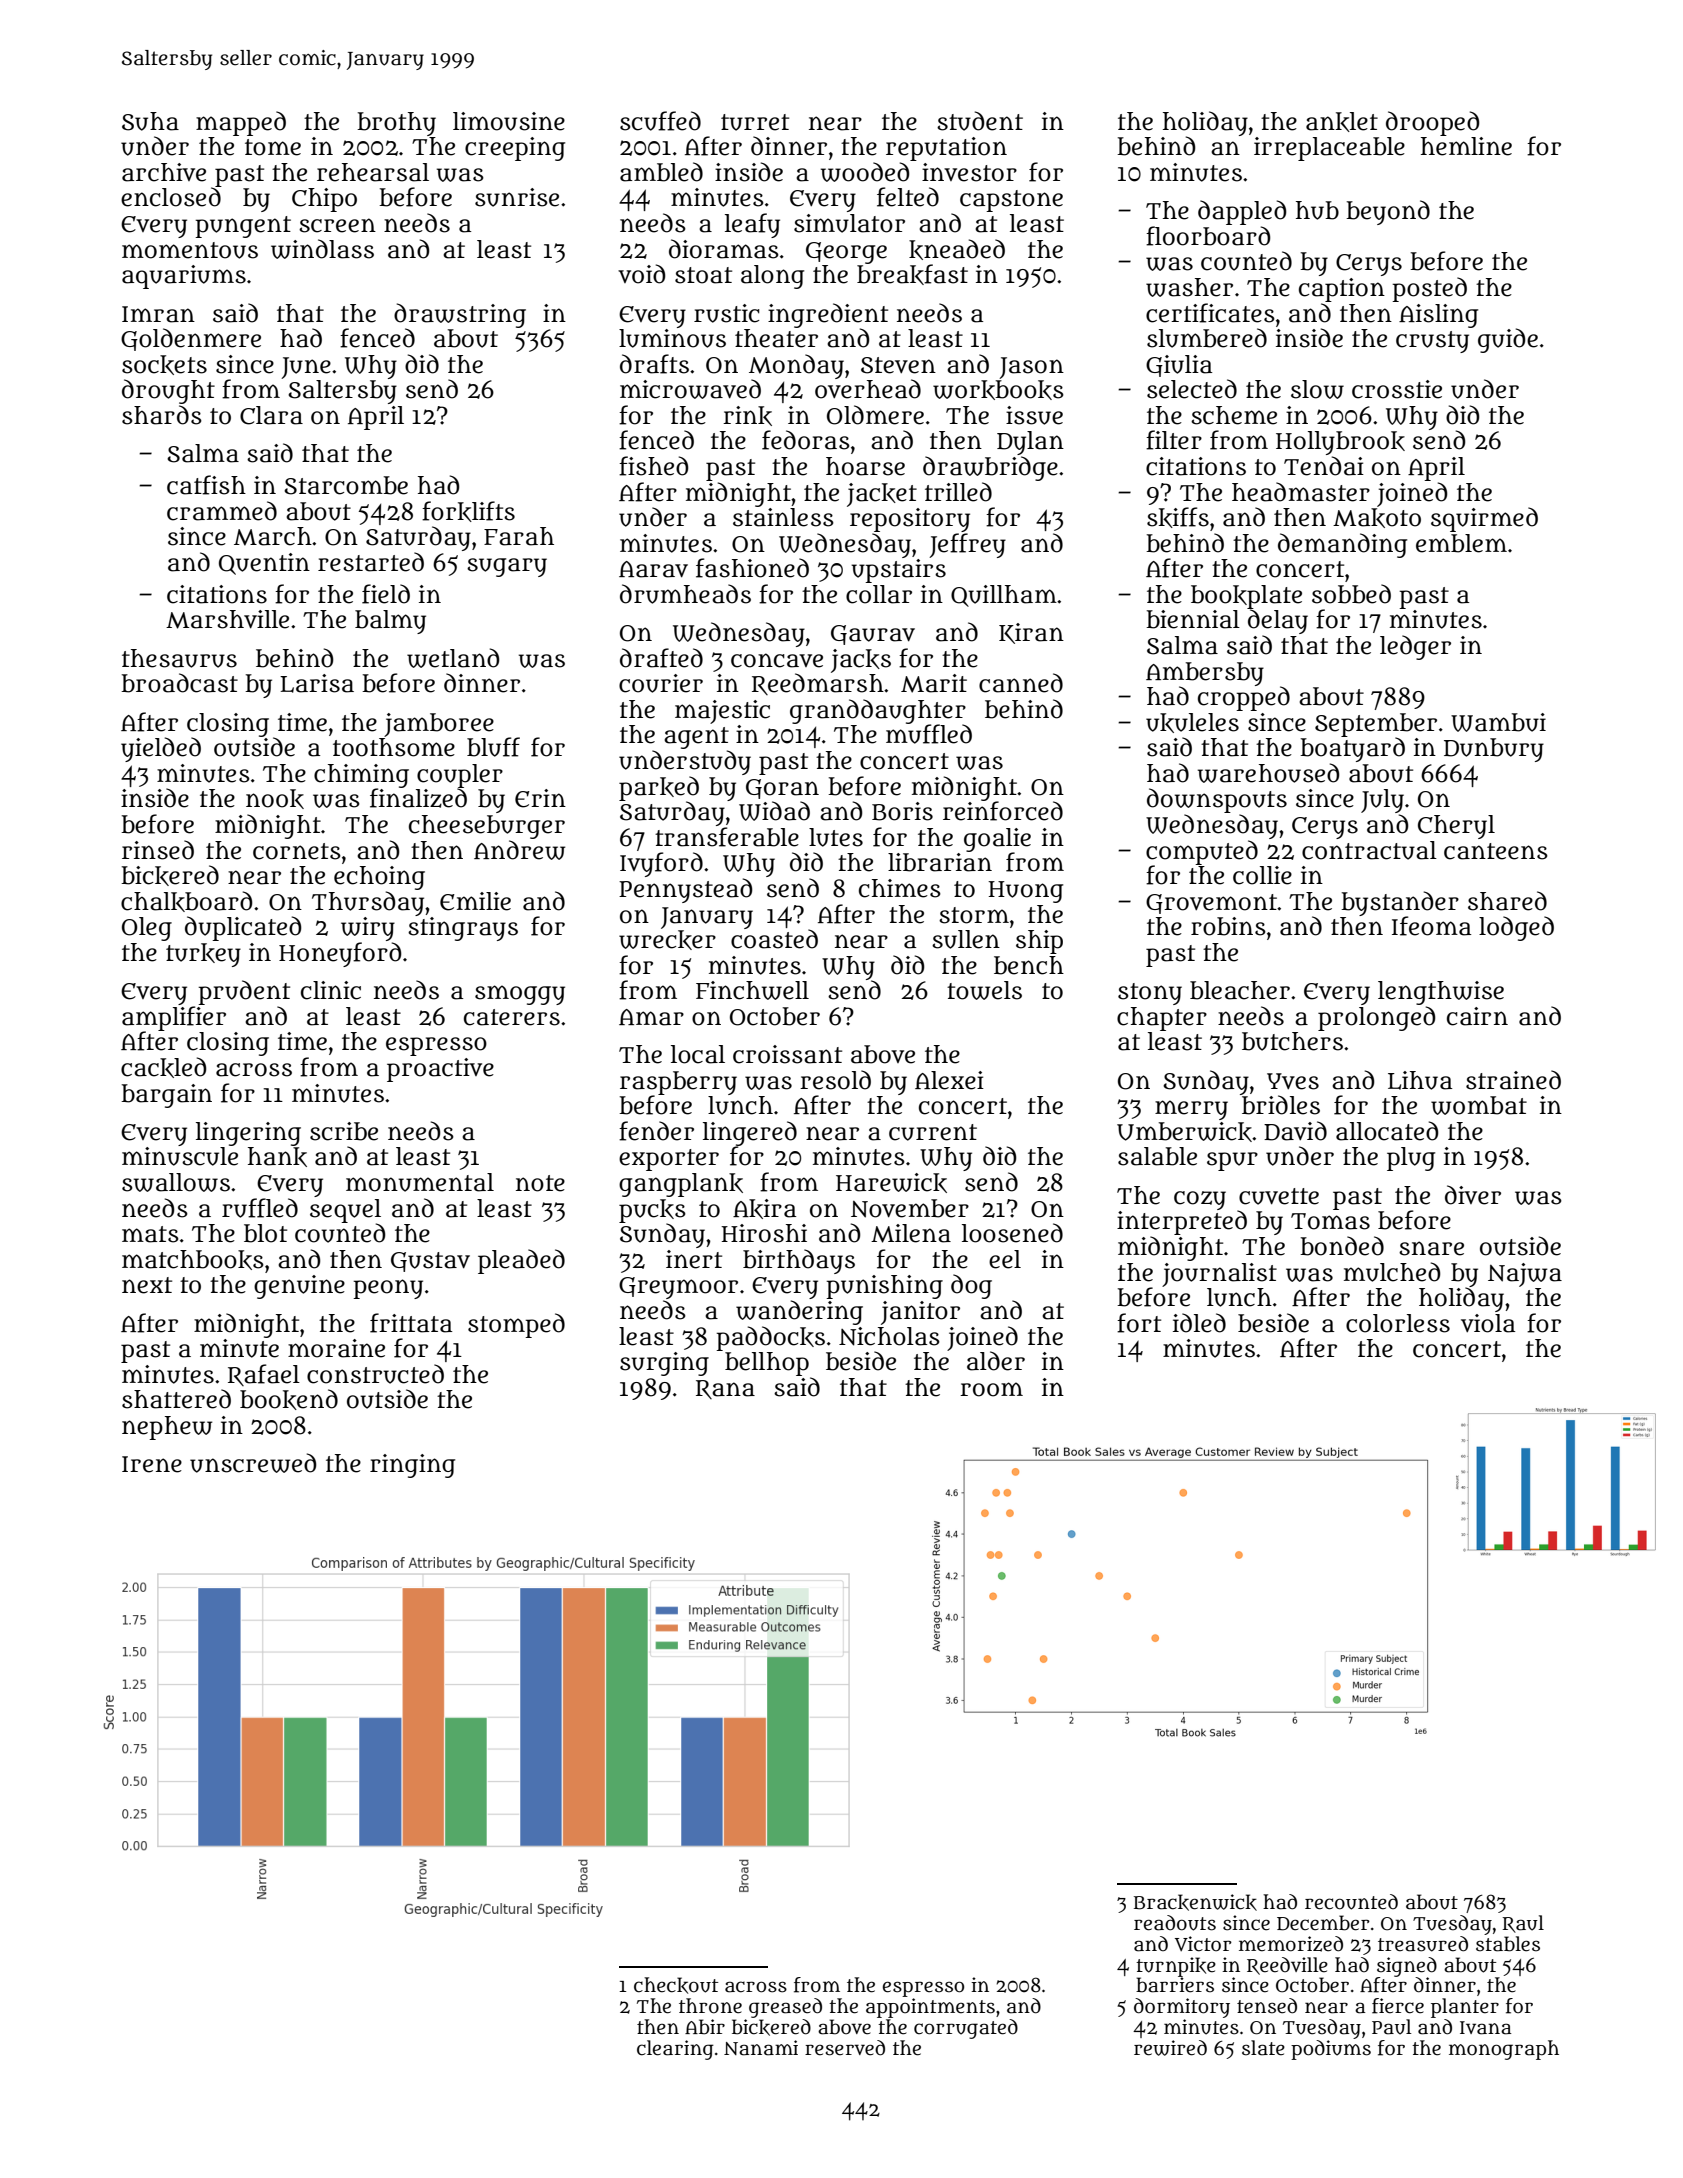  What do you see at coordinates (1331, 2050) in the screenshot?
I see `podiums` at bounding box center [1331, 2050].
